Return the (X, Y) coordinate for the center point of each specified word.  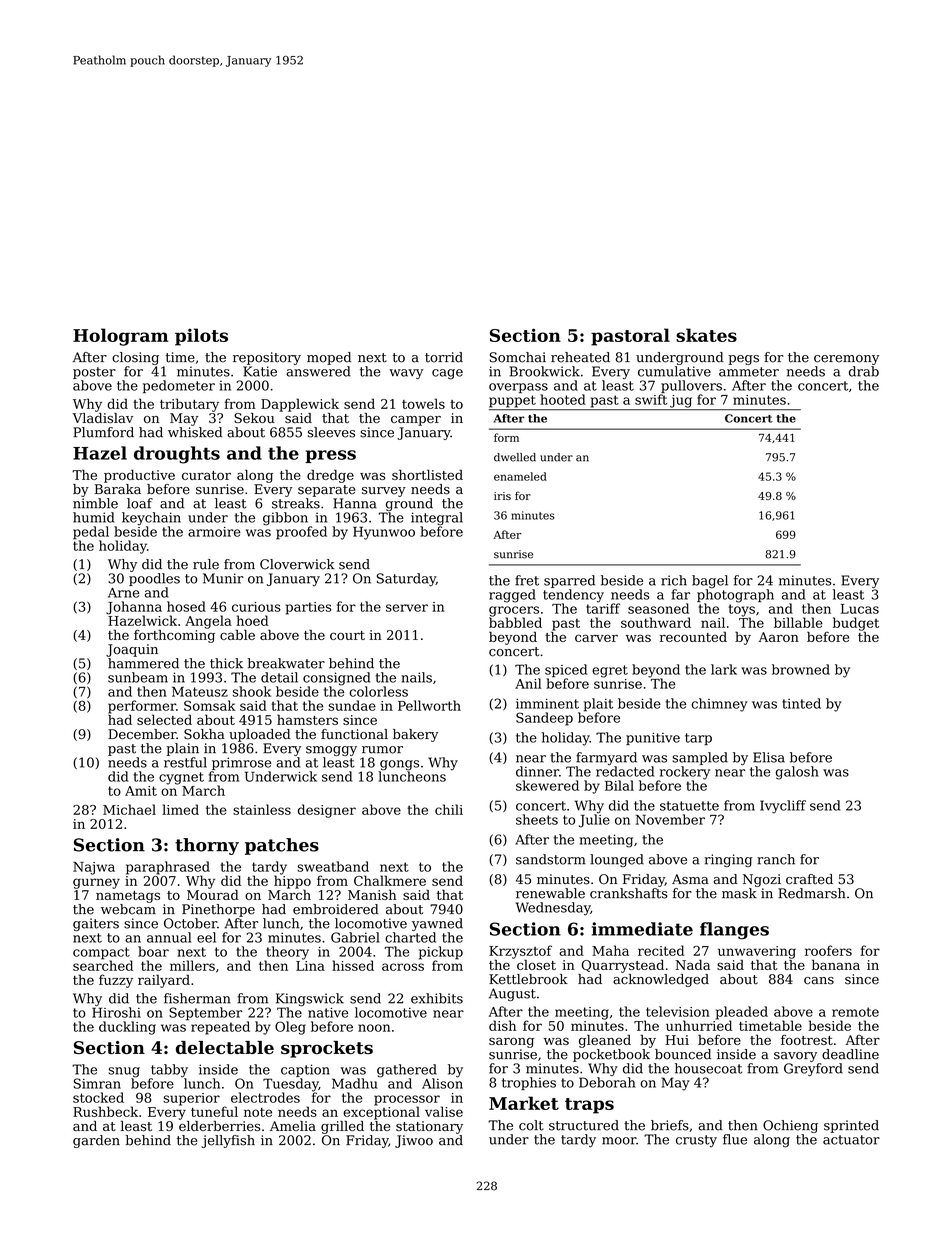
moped (329, 358)
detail (279, 677)
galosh (797, 773)
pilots (201, 337)
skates (706, 335)
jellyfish (228, 1141)
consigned (336, 679)
